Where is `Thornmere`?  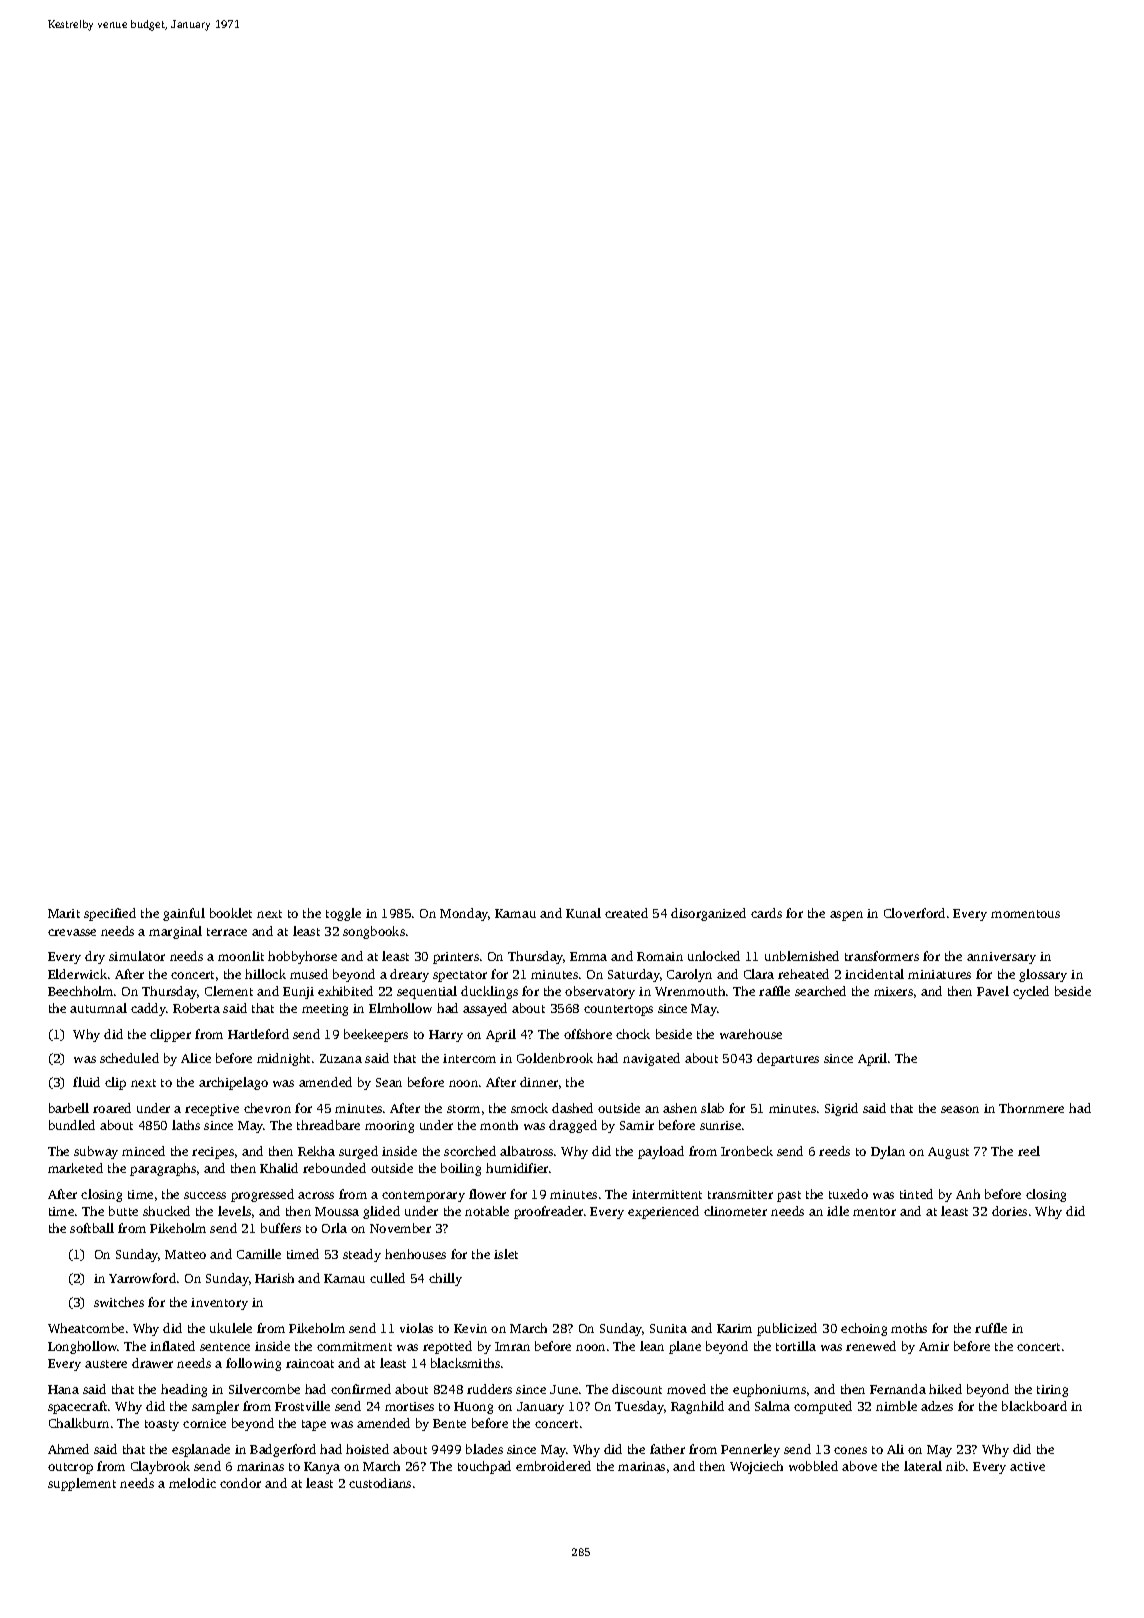
Thornmere is located at coordinates (1031, 1108).
